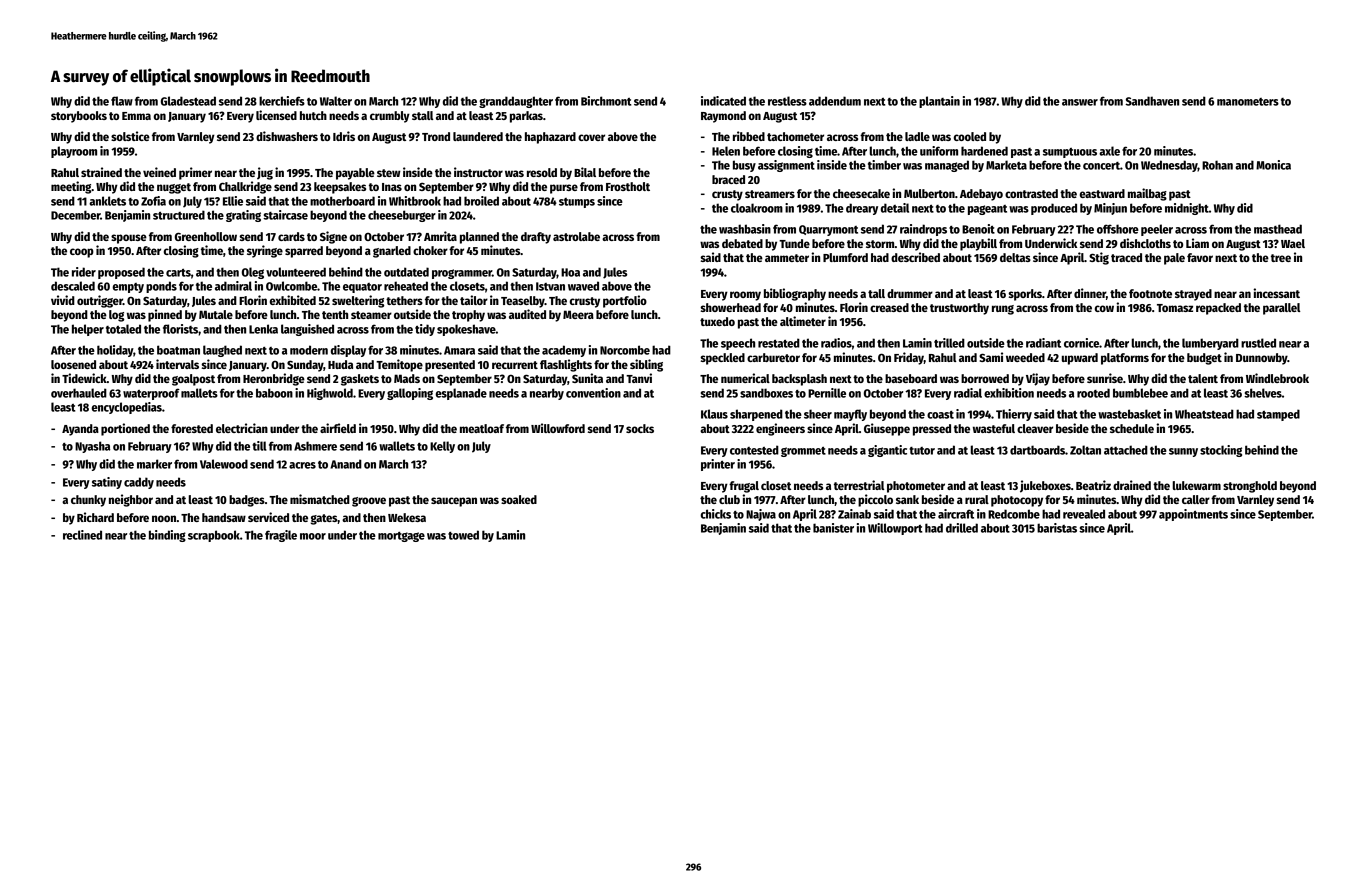 This screenshot has width=1372, height=887. Describe the element at coordinates (1210, 344) in the screenshot. I see `lumberyard` at that location.
